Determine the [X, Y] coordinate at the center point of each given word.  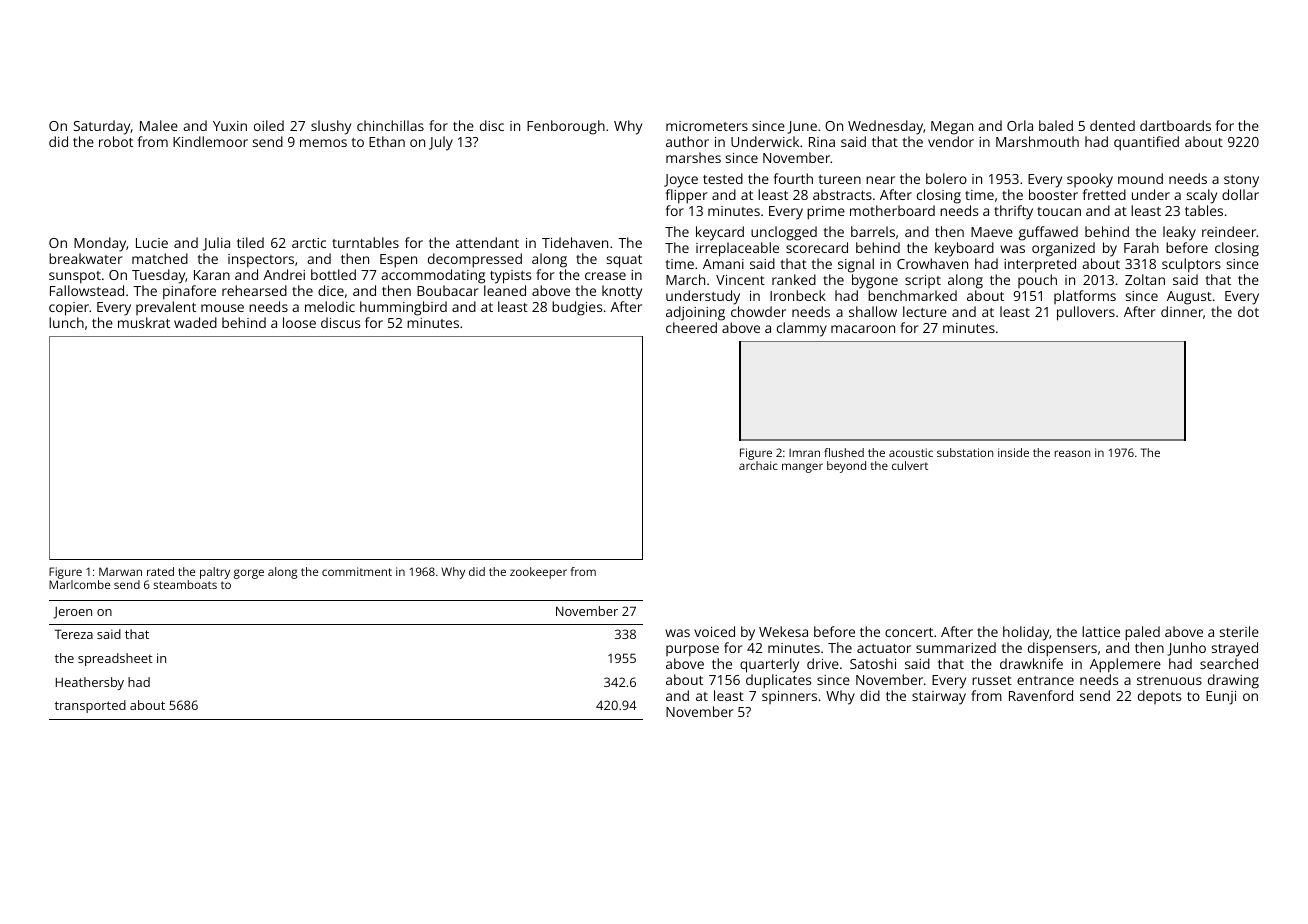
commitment [357, 571]
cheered [691, 327]
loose [299, 322]
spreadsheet [115, 659]
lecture [925, 311]
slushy [331, 127]
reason [1072, 453]
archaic [758, 465]
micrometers [707, 126]
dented [1112, 125]
